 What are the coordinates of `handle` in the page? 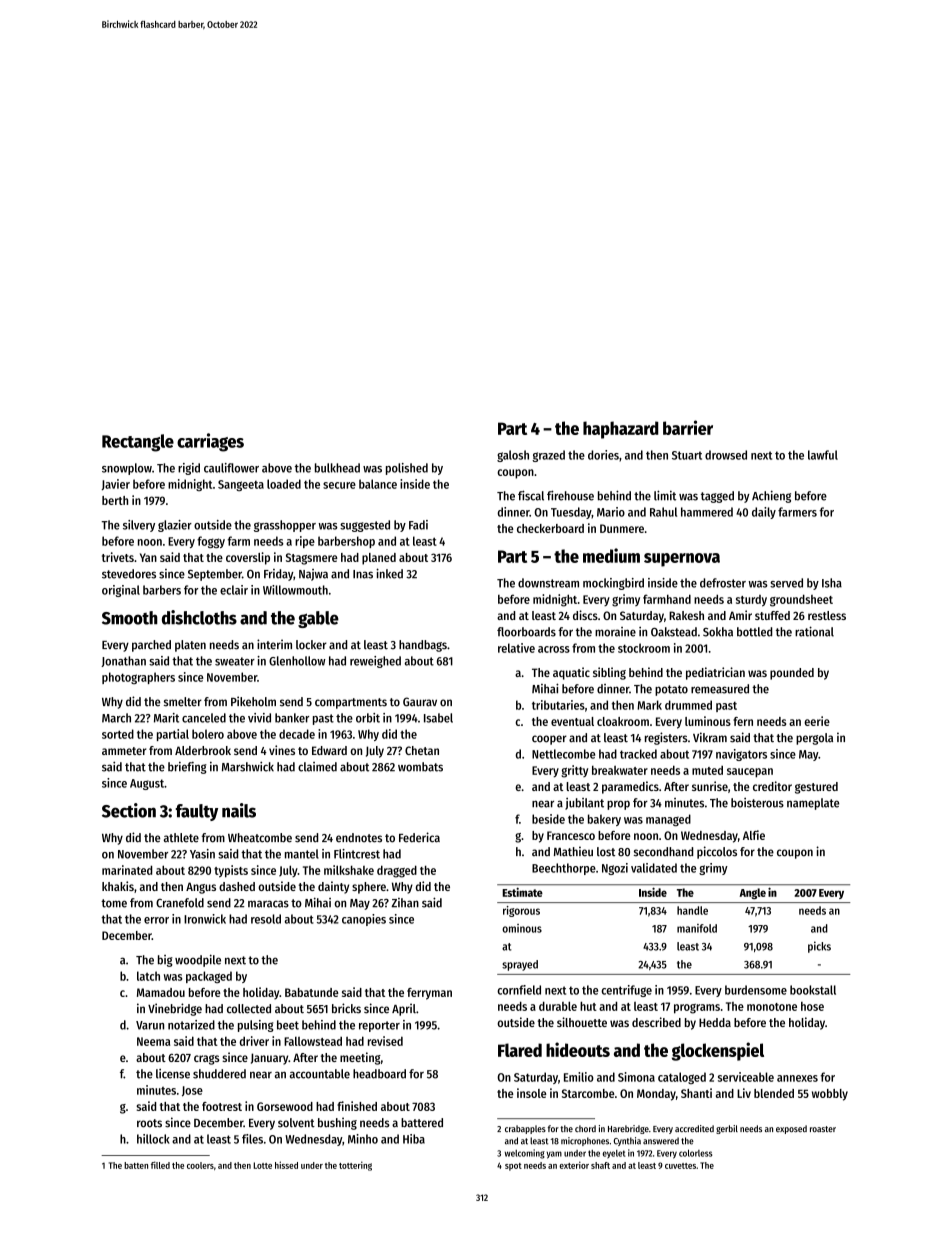 It's located at (692, 910).
